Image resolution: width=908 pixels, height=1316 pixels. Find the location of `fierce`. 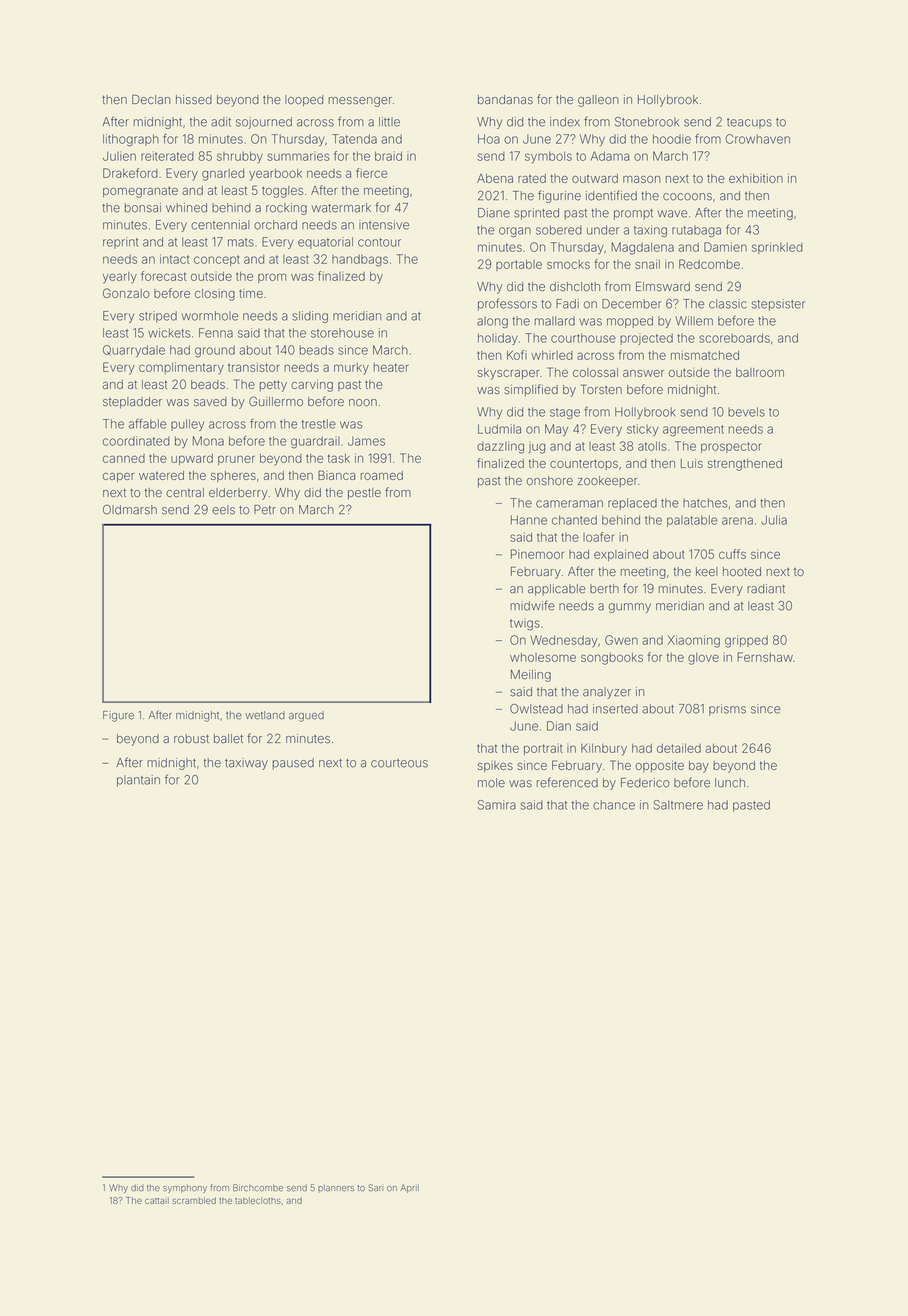

fierce is located at coordinates (372, 173).
